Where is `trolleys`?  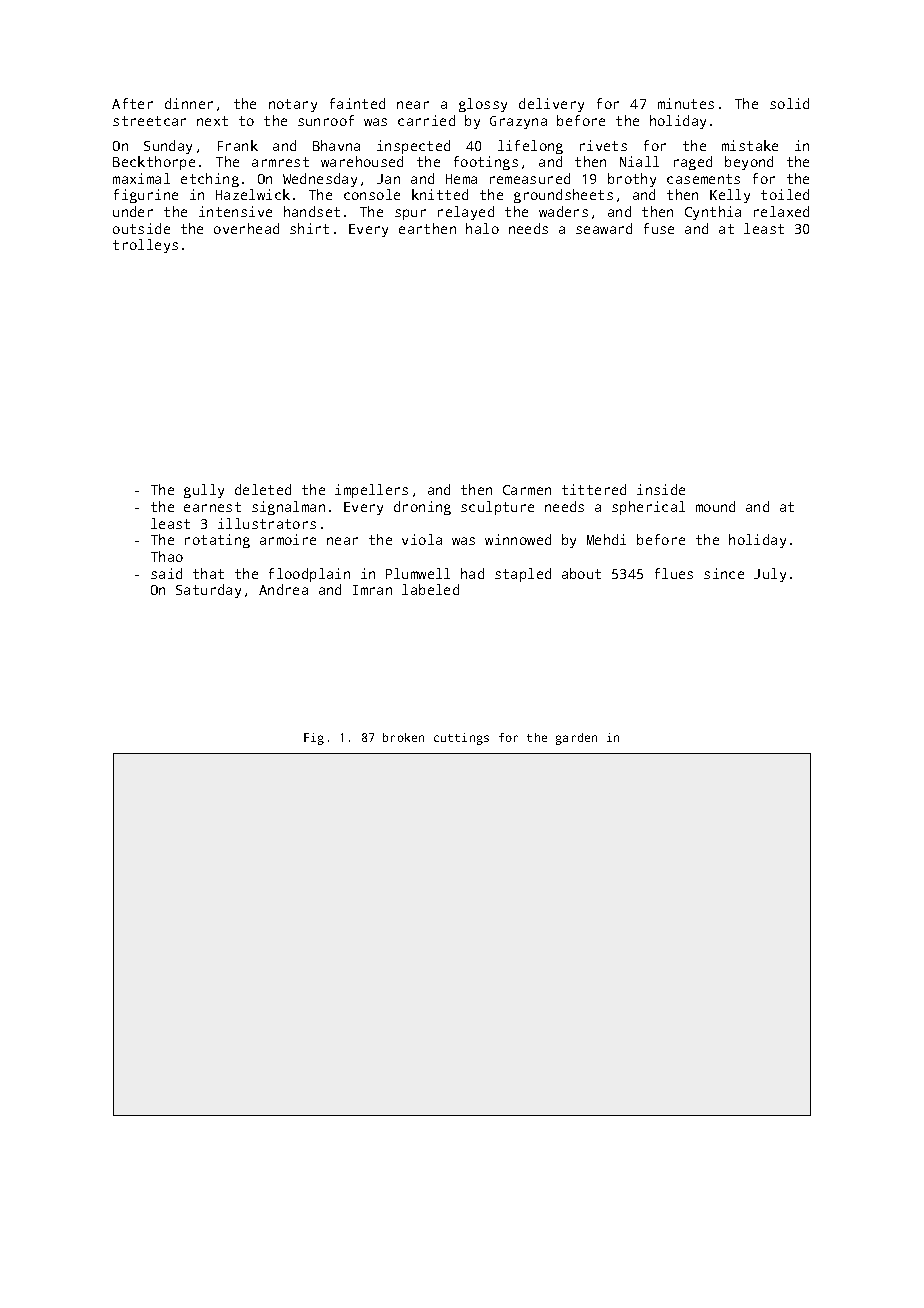
trolleys is located at coordinates (145, 246).
